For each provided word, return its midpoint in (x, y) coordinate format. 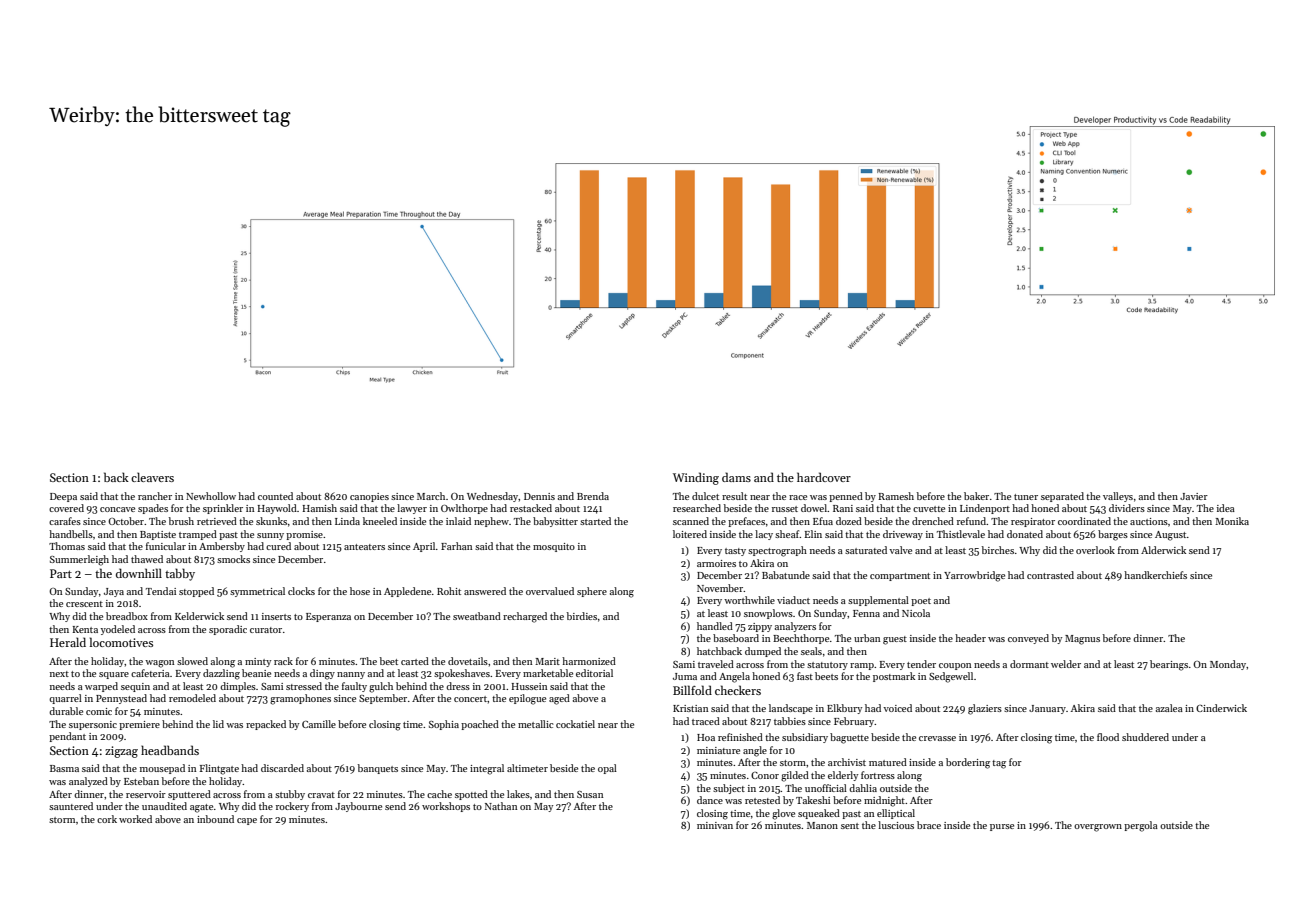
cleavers (152, 477)
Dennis (539, 496)
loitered (690, 534)
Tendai (161, 591)
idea (1226, 508)
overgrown (1098, 828)
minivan (715, 825)
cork (107, 819)
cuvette (929, 509)
